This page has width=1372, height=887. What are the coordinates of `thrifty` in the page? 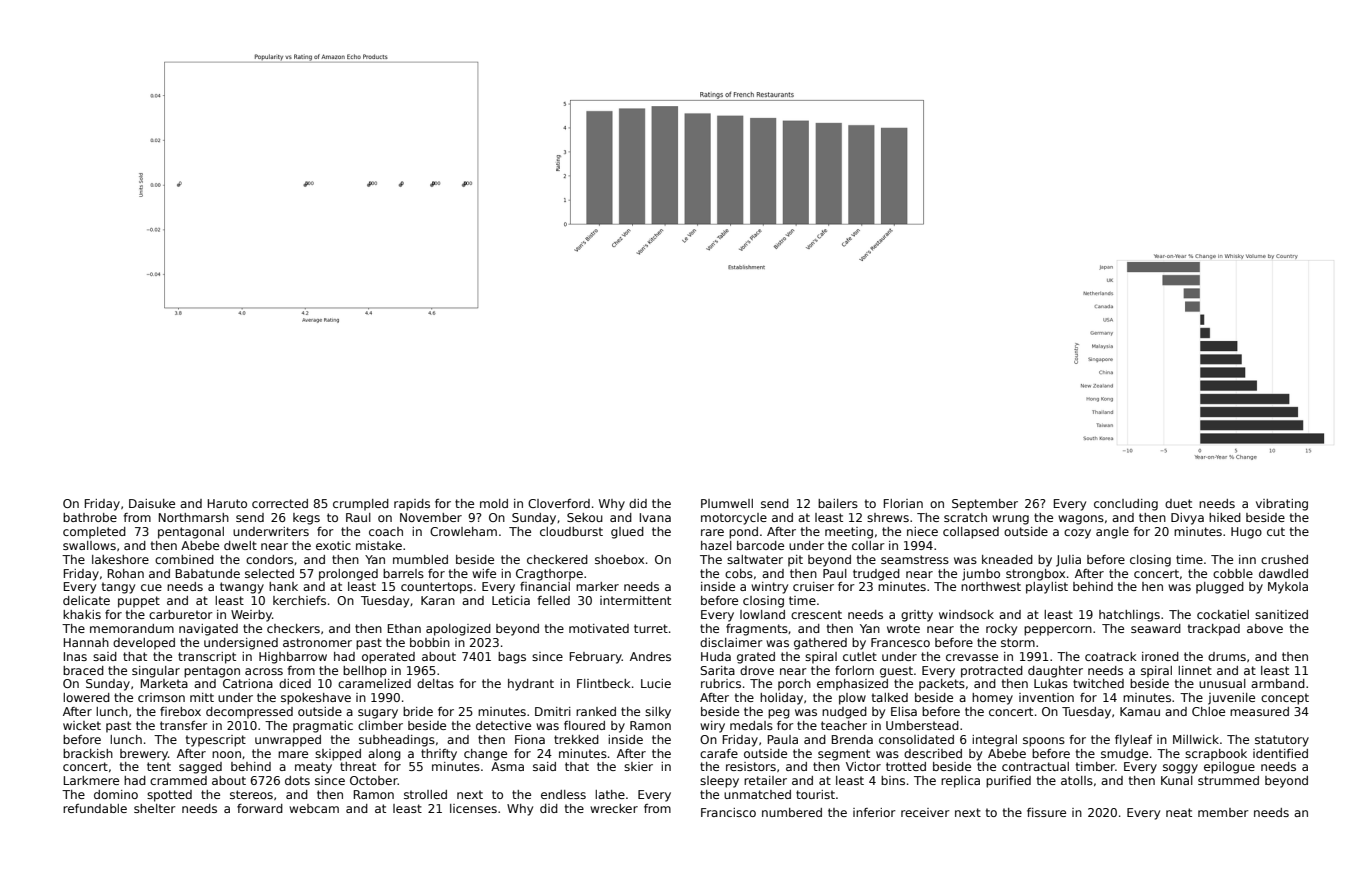 It's located at (439, 755).
